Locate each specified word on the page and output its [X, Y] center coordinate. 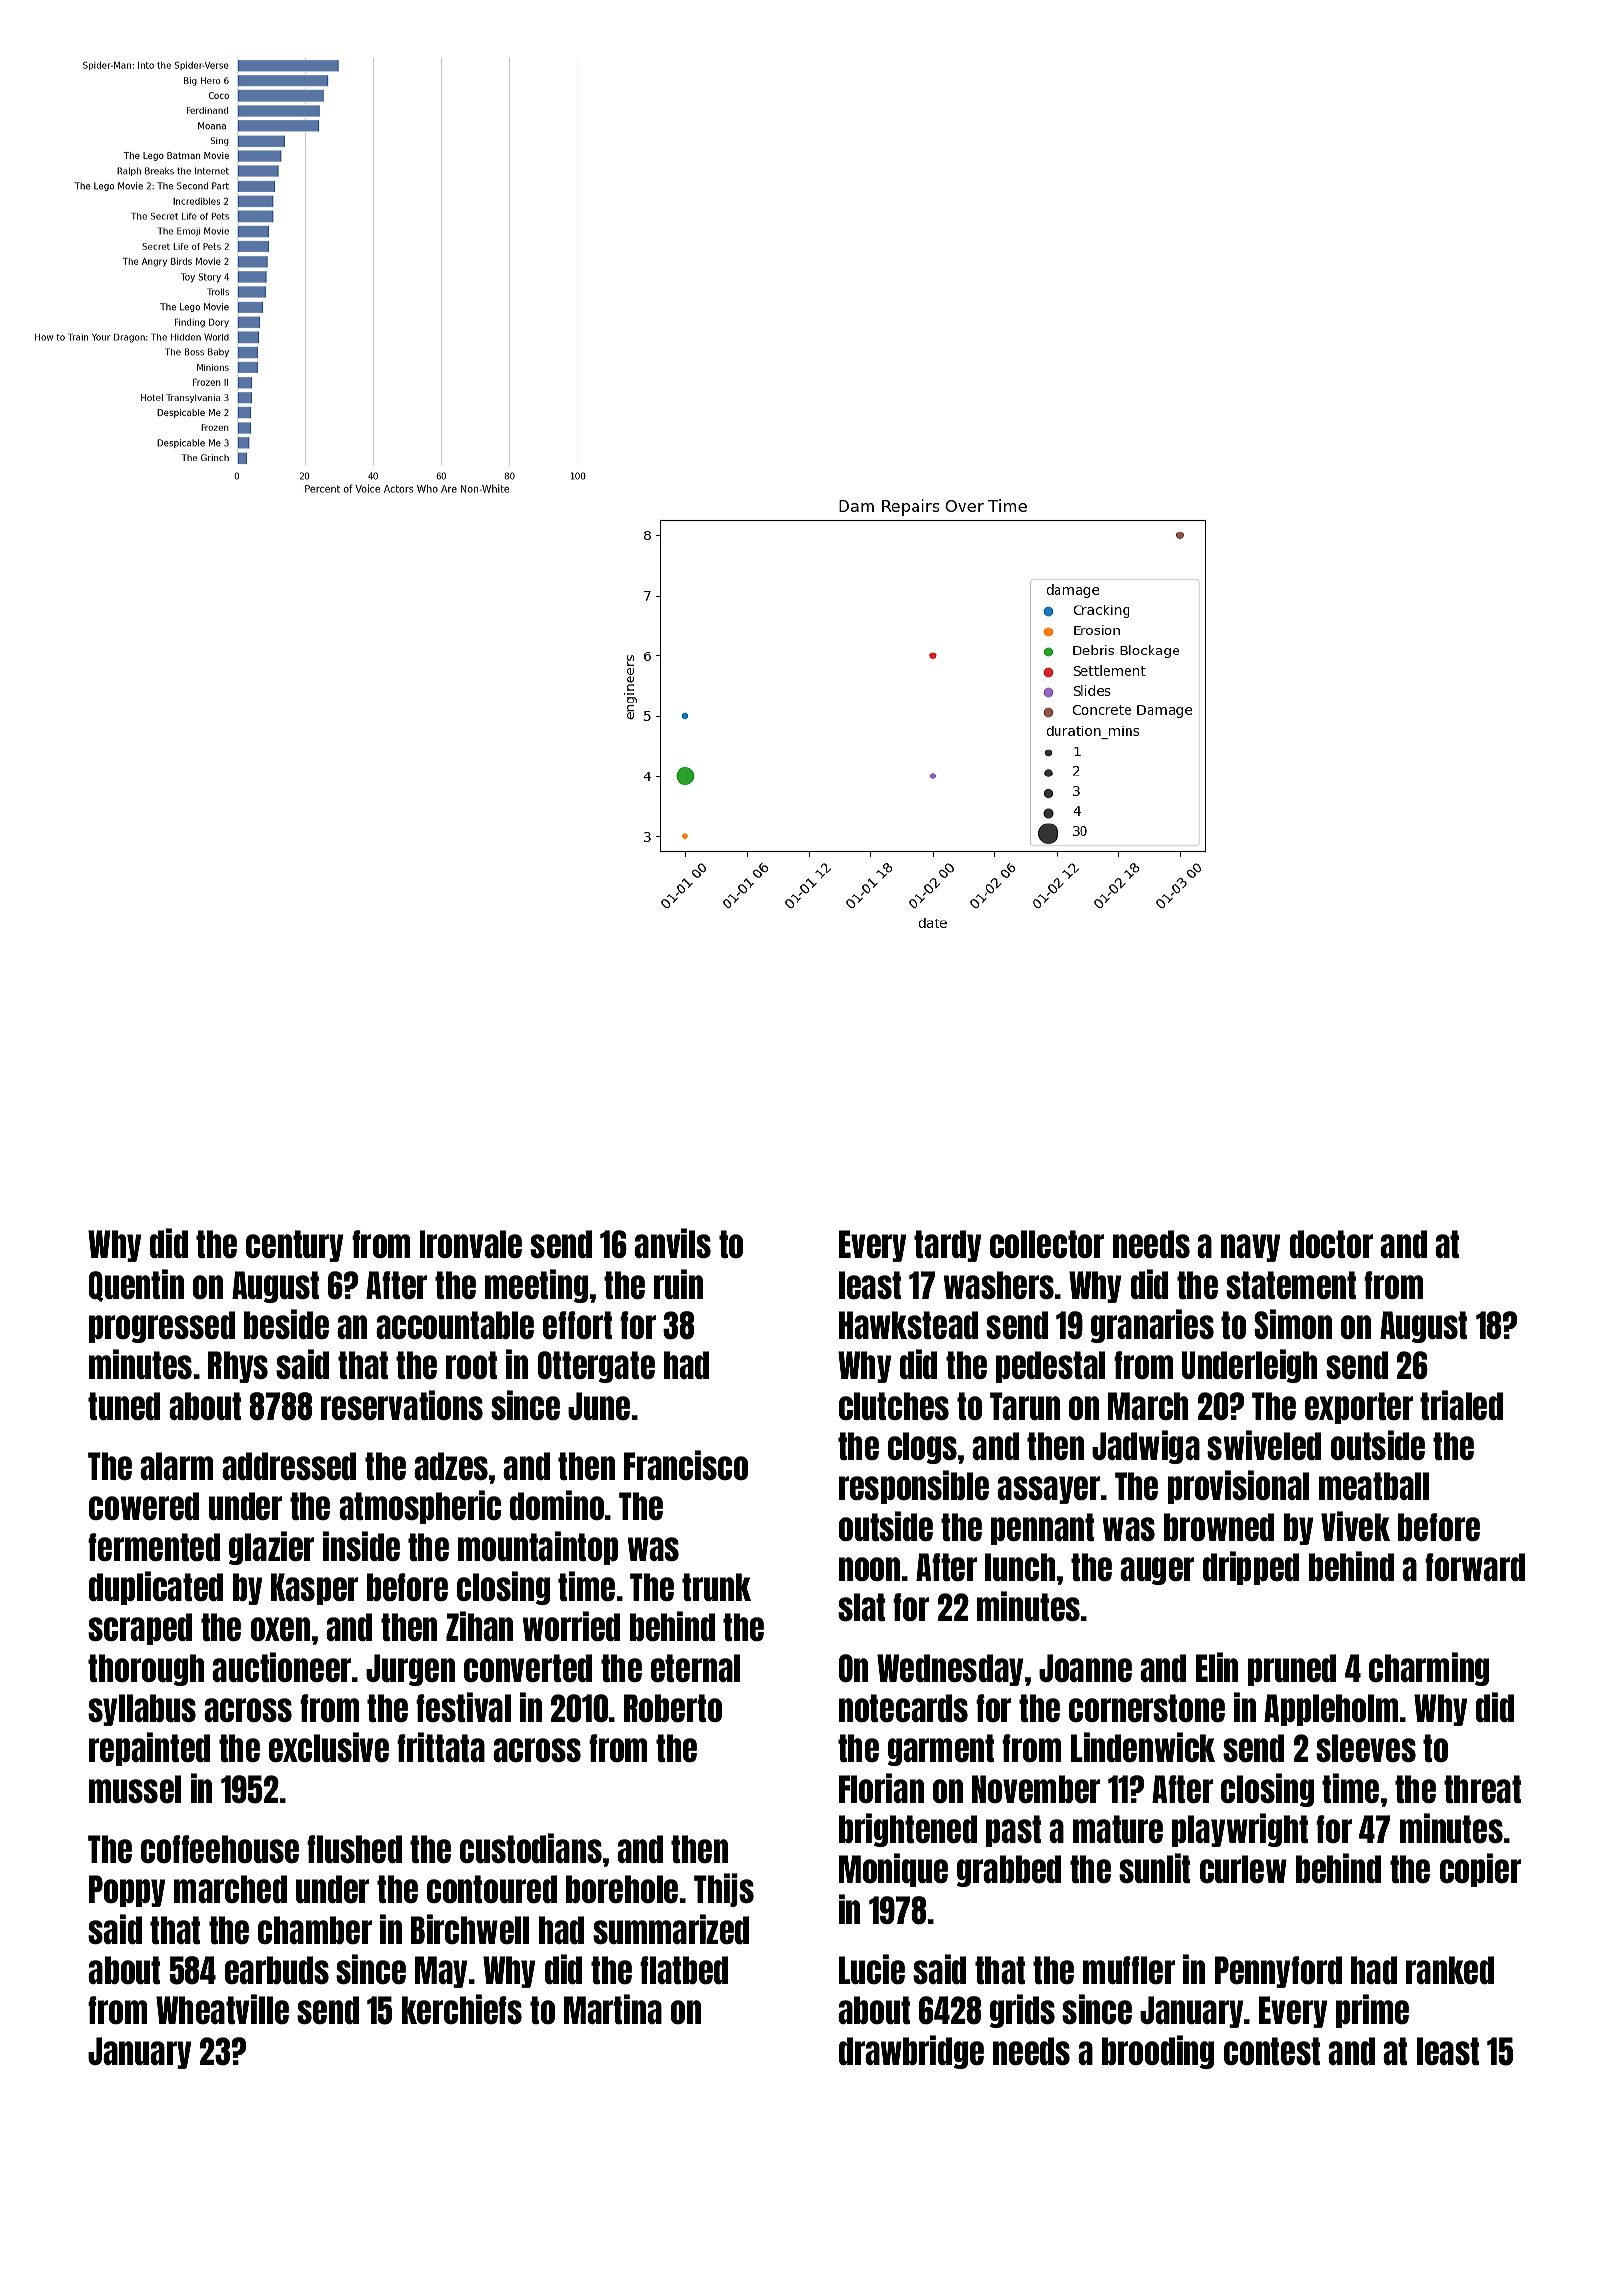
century [294, 1246]
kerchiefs [462, 2009]
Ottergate [596, 1367]
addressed [289, 1466]
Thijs [724, 1890]
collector [1047, 1244]
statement [1291, 1285]
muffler [1129, 1970]
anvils [672, 1243]
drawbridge [911, 2052]
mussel [135, 1789]
